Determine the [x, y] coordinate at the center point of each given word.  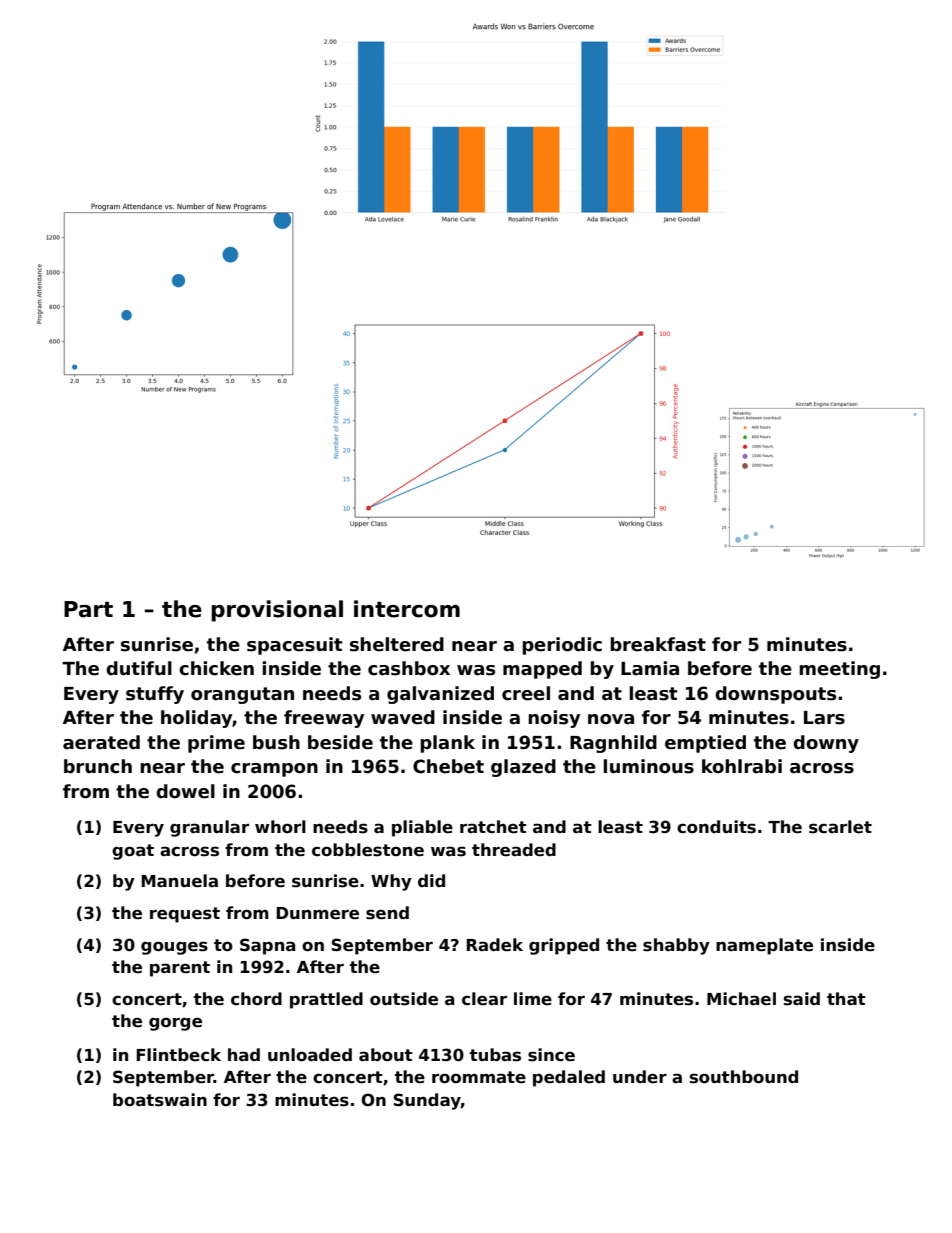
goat [133, 852]
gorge [175, 1024]
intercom [407, 609]
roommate [479, 1077]
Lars [824, 718]
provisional [277, 611]
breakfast [658, 644]
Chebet [448, 766]
